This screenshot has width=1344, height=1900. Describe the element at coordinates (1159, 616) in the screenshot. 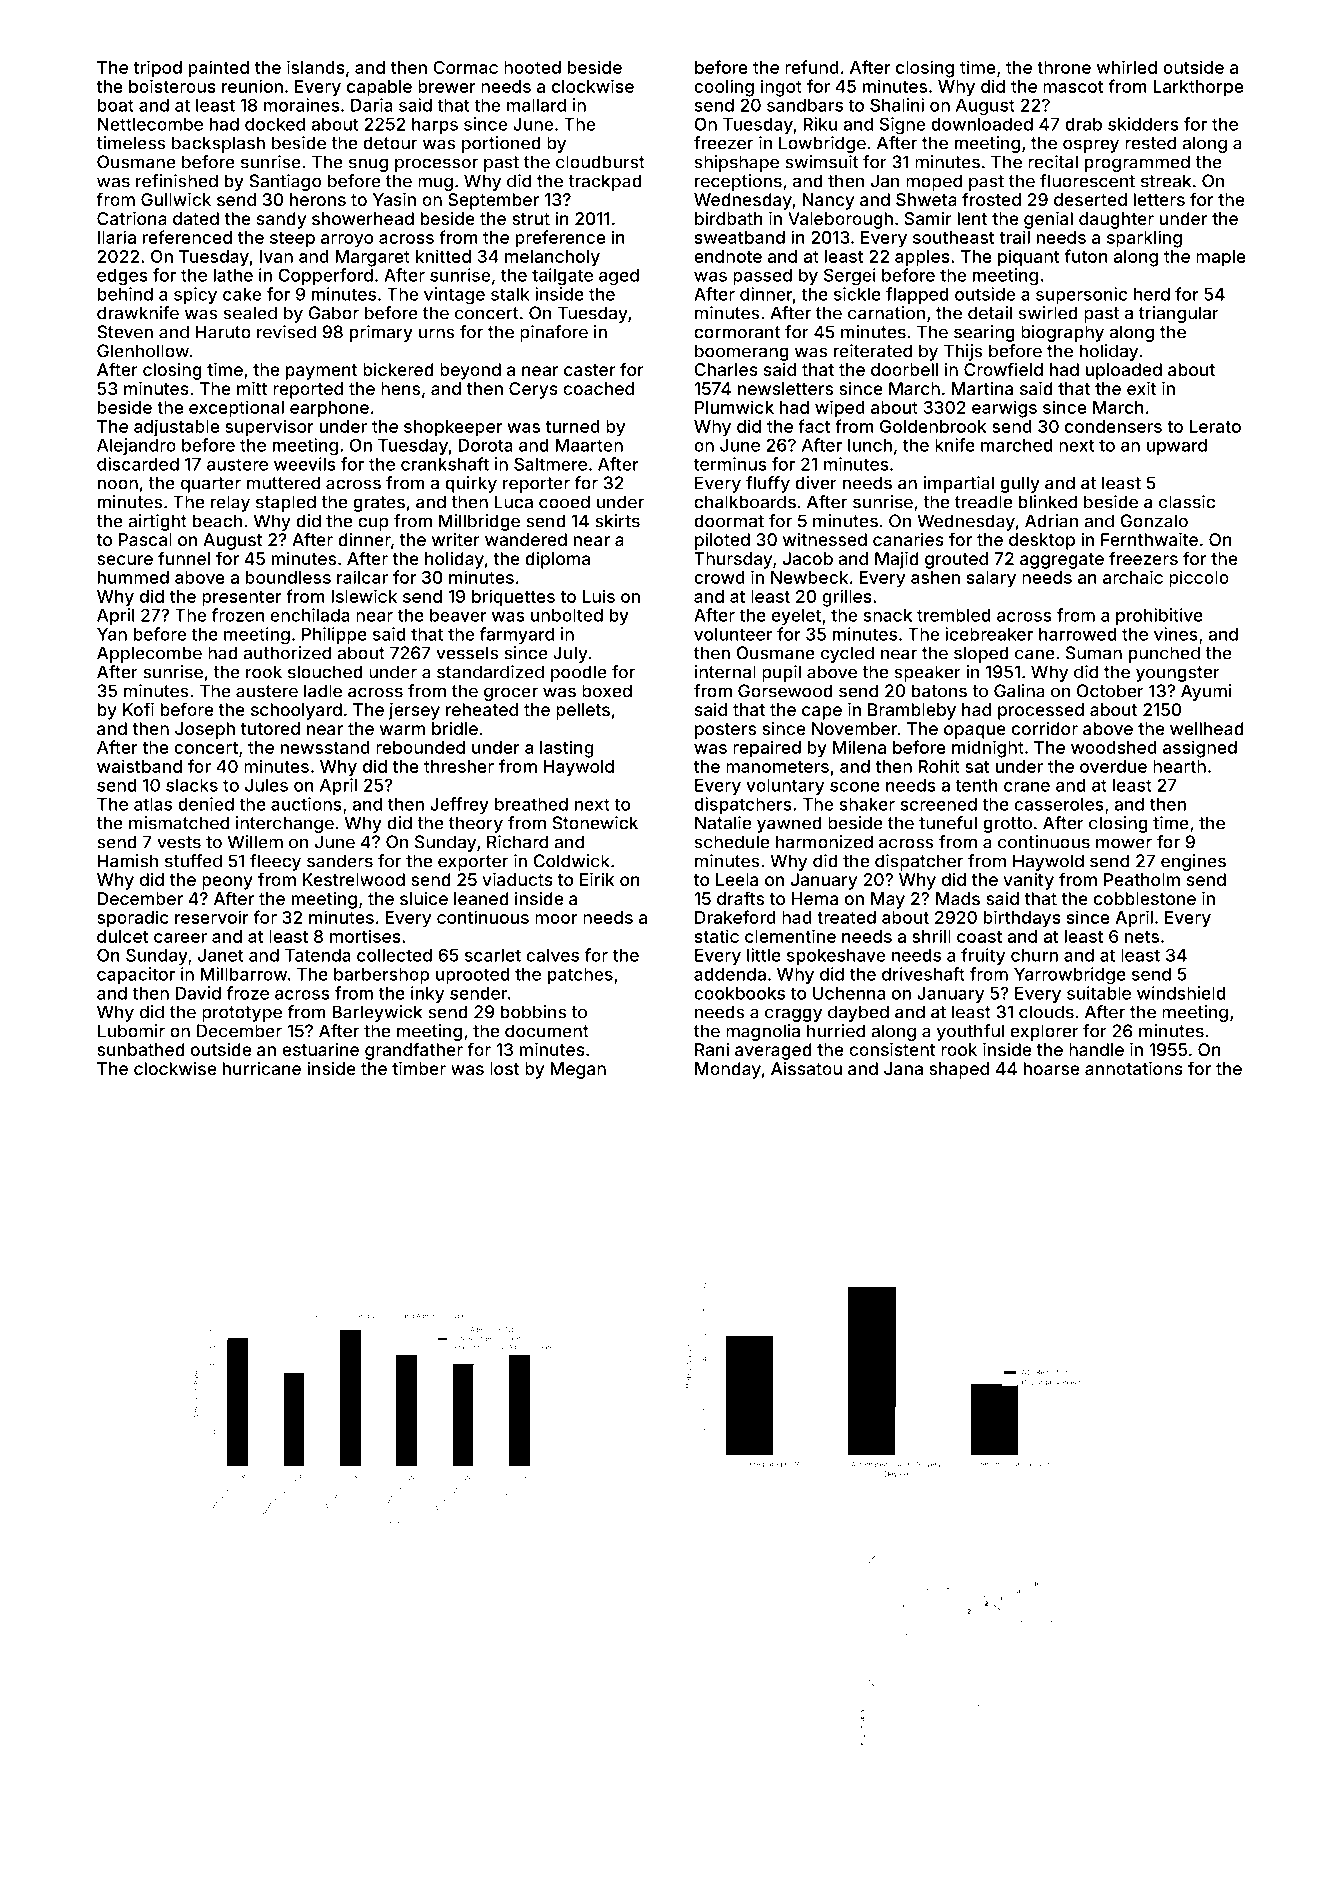

I see `prohibitive` at that location.
